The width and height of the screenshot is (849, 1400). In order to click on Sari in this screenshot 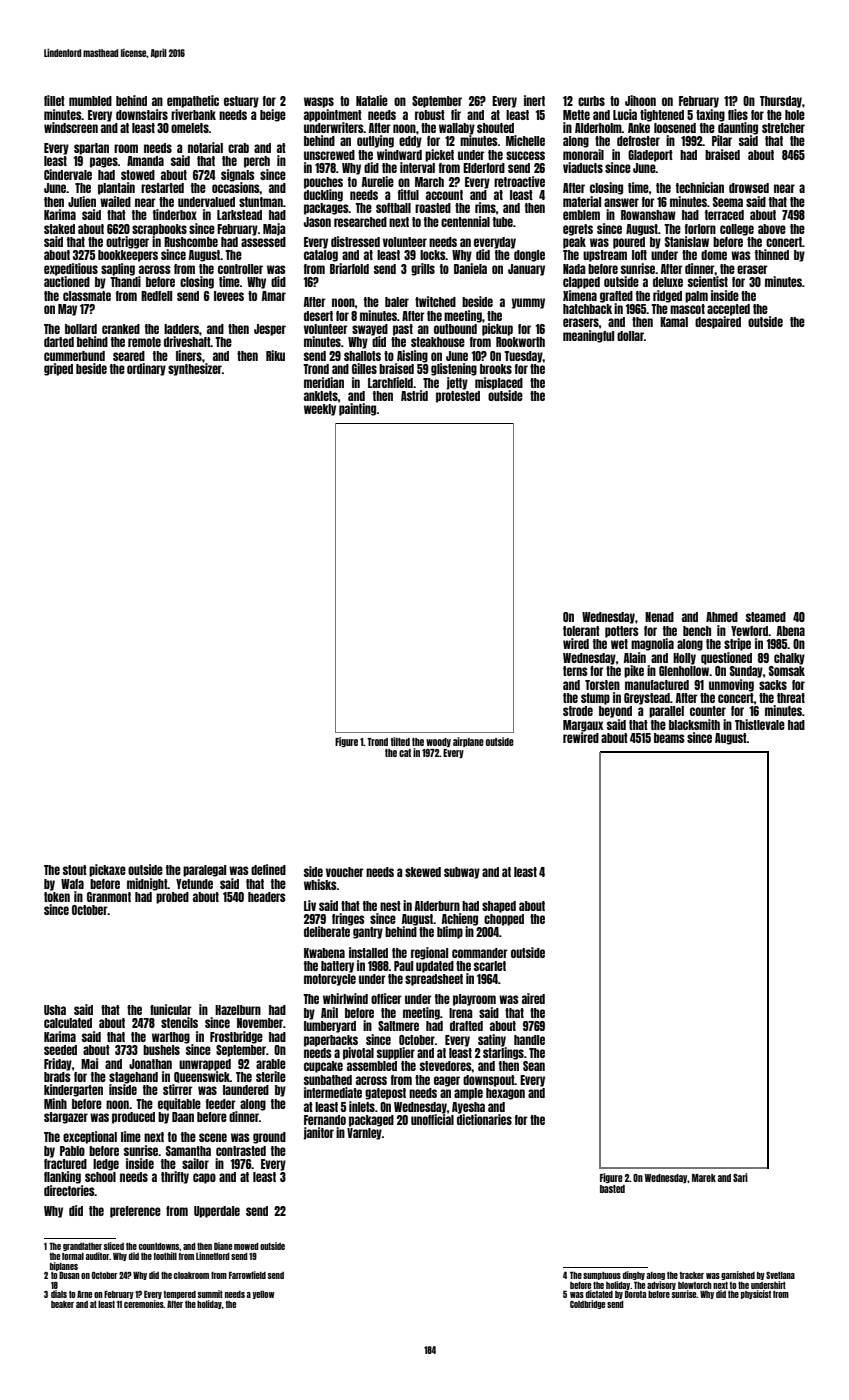, I will do `click(740, 1177)`.
